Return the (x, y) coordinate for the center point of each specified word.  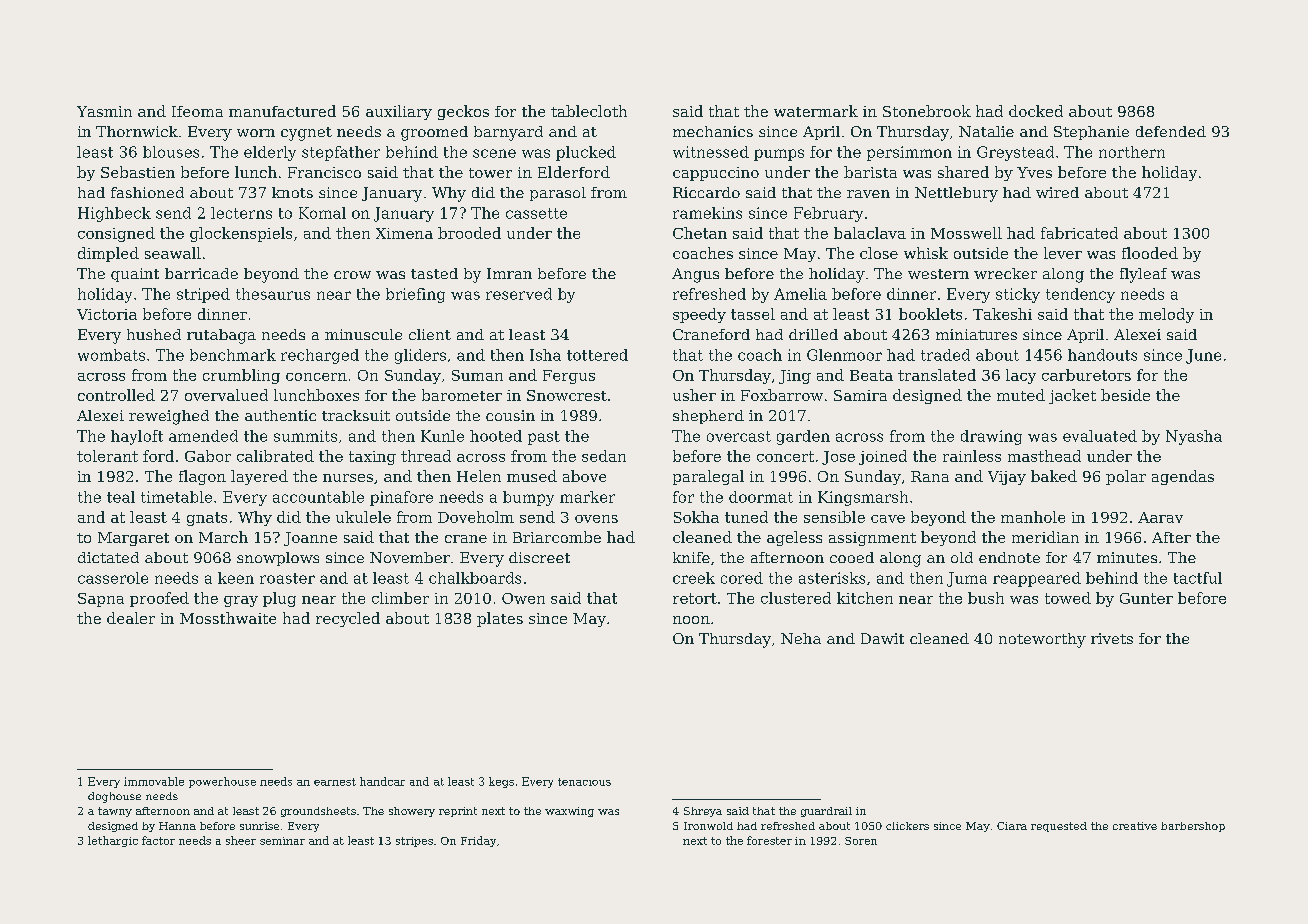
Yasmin (104, 111)
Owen (523, 598)
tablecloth (589, 111)
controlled (116, 395)
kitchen (865, 598)
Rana (930, 476)
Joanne (310, 539)
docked (1036, 111)
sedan (604, 456)
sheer (241, 840)
